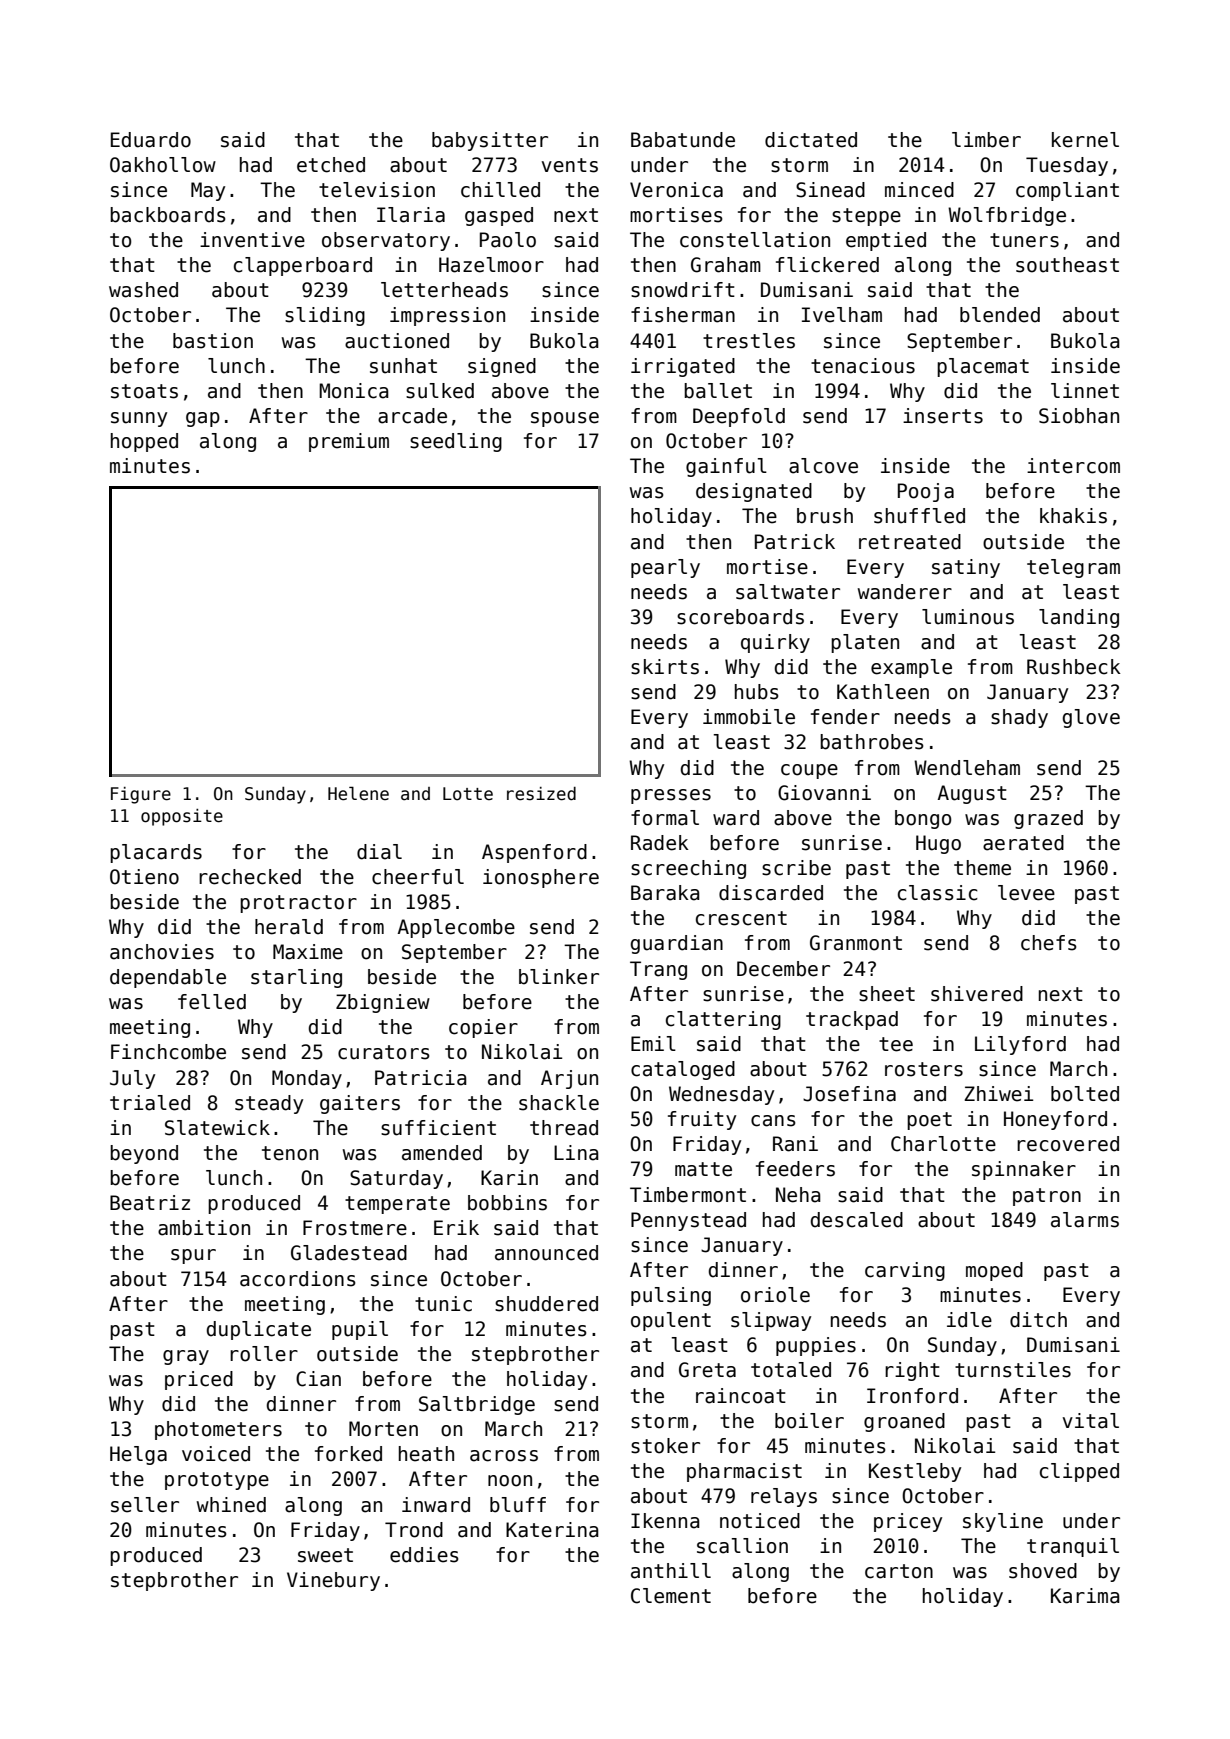 This page has width=1230, height=1739. What do you see at coordinates (824, 793) in the page?
I see `Giovanni` at bounding box center [824, 793].
